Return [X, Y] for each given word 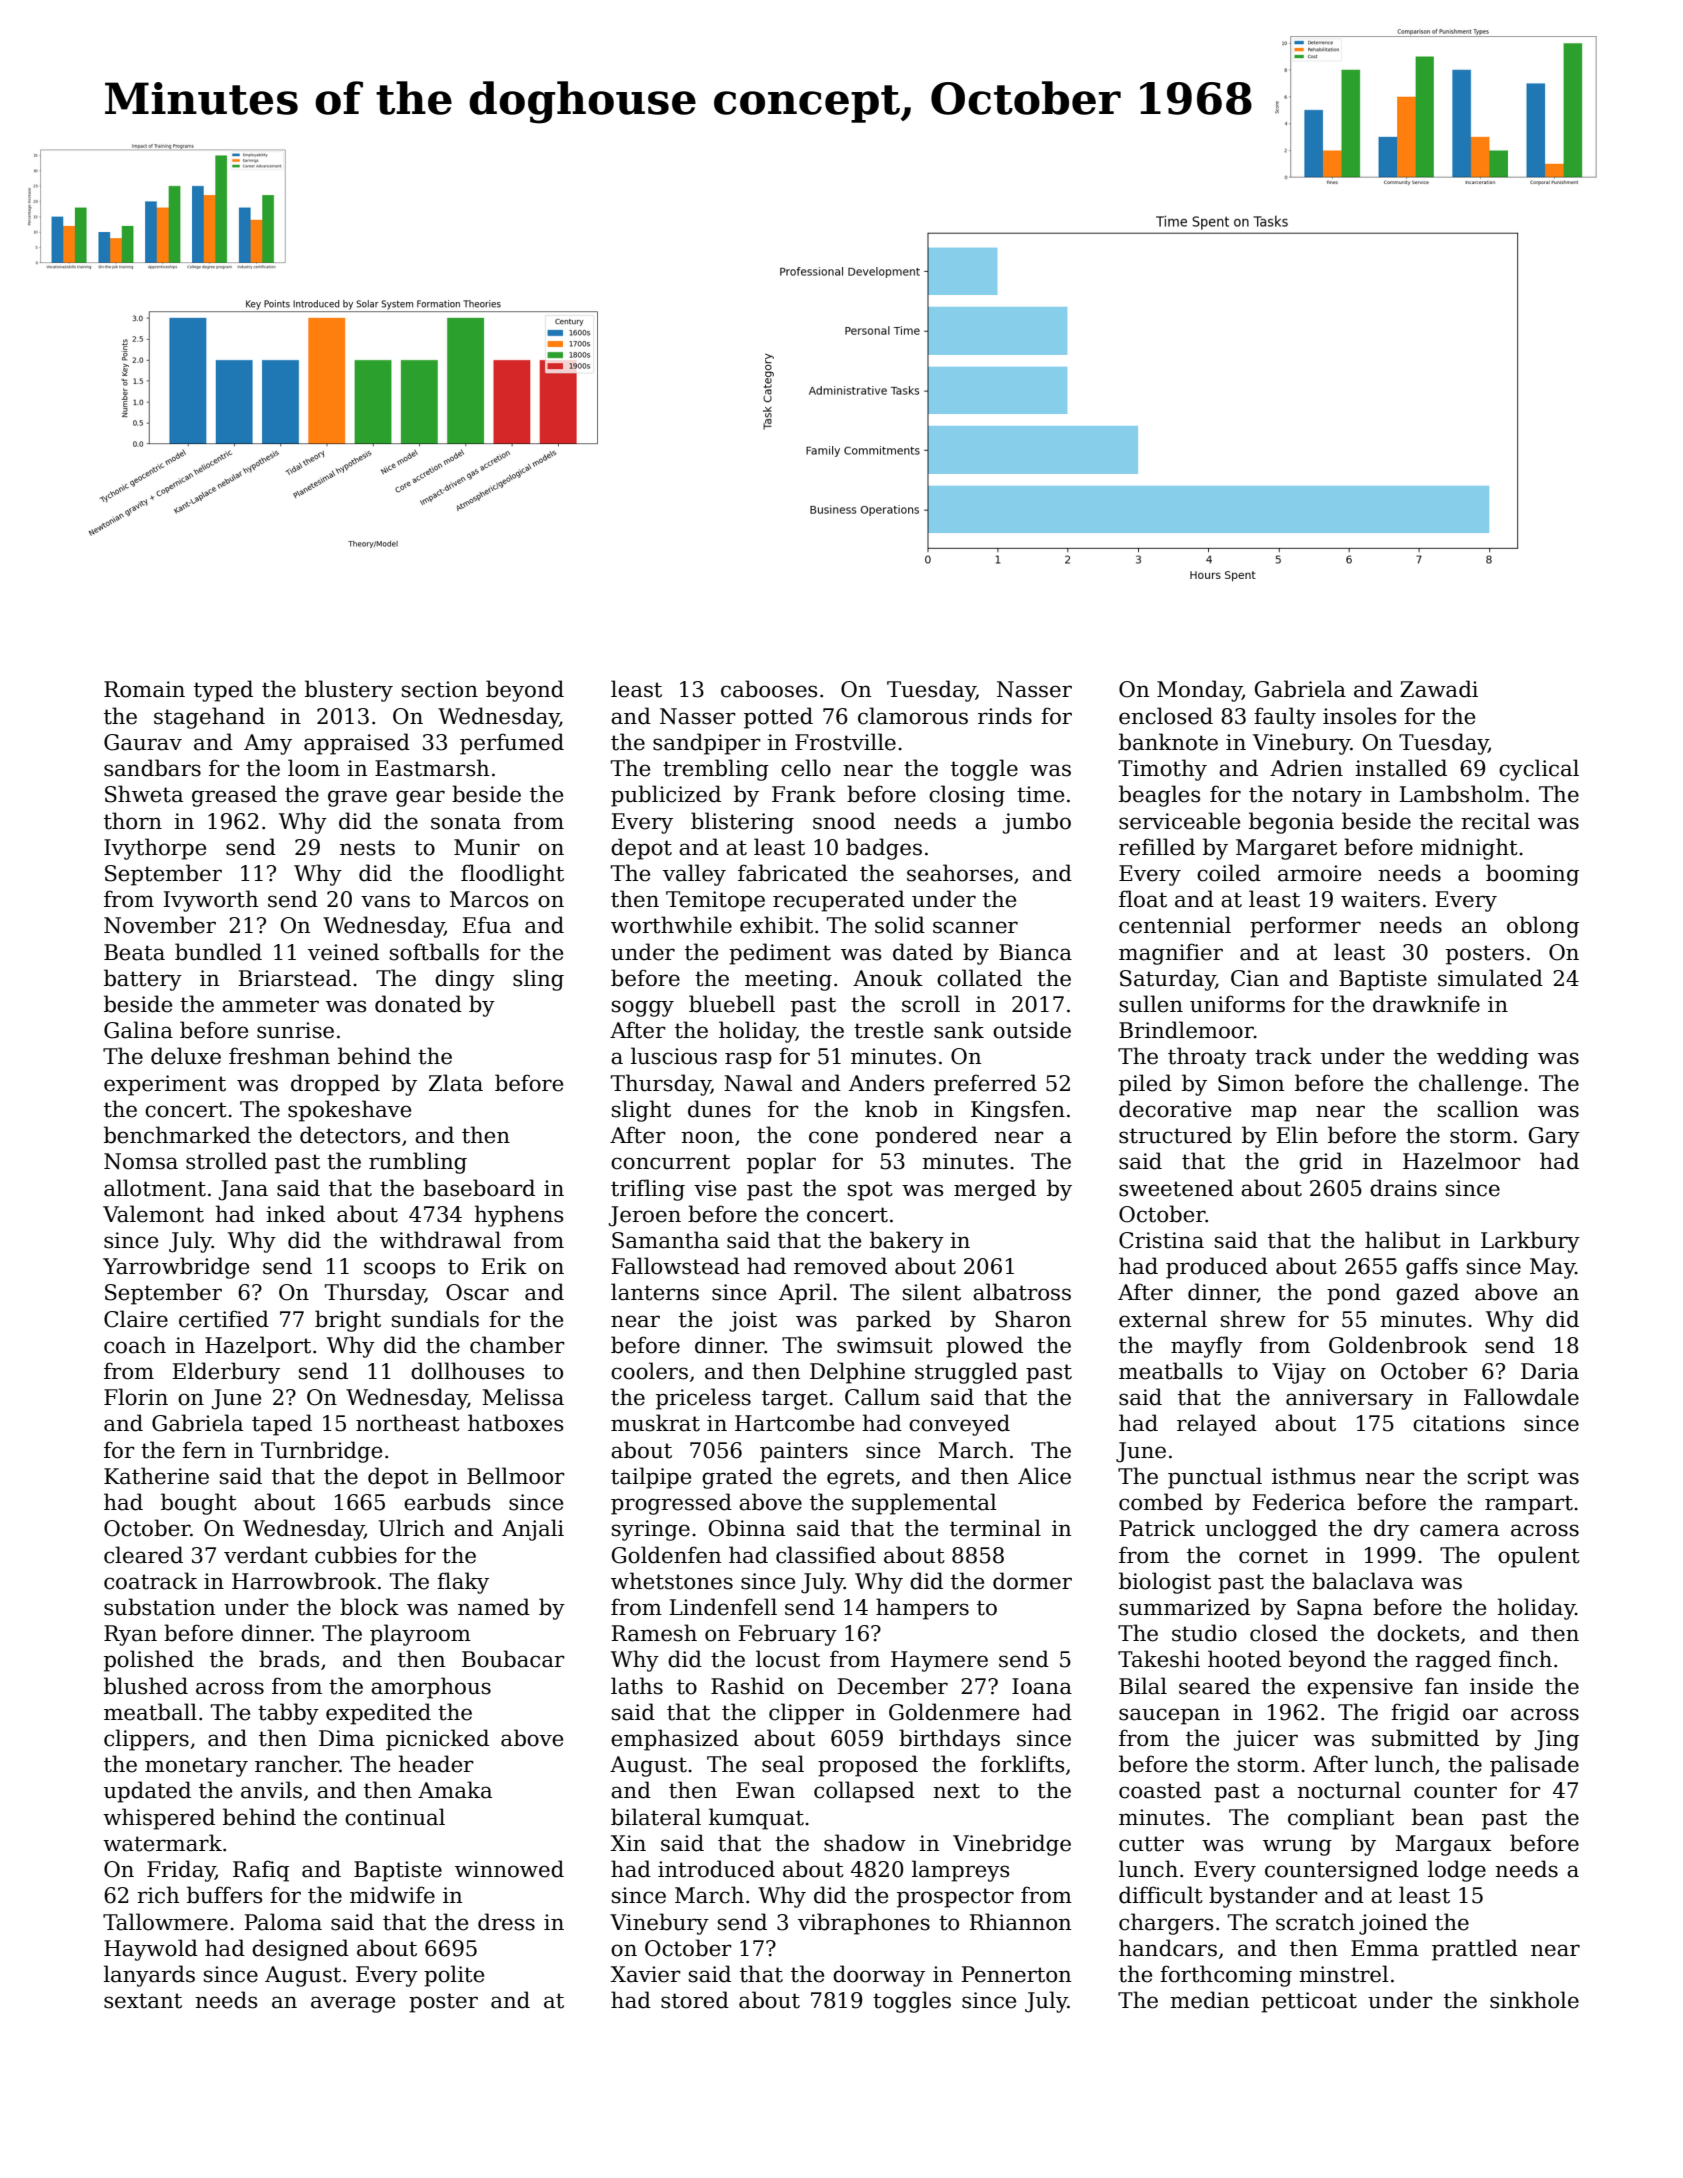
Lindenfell [723, 1607]
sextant [143, 2001]
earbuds [447, 1502]
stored [695, 2000]
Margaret [1286, 849]
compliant [1341, 1819]
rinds [1005, 716]
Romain [144, 689]
